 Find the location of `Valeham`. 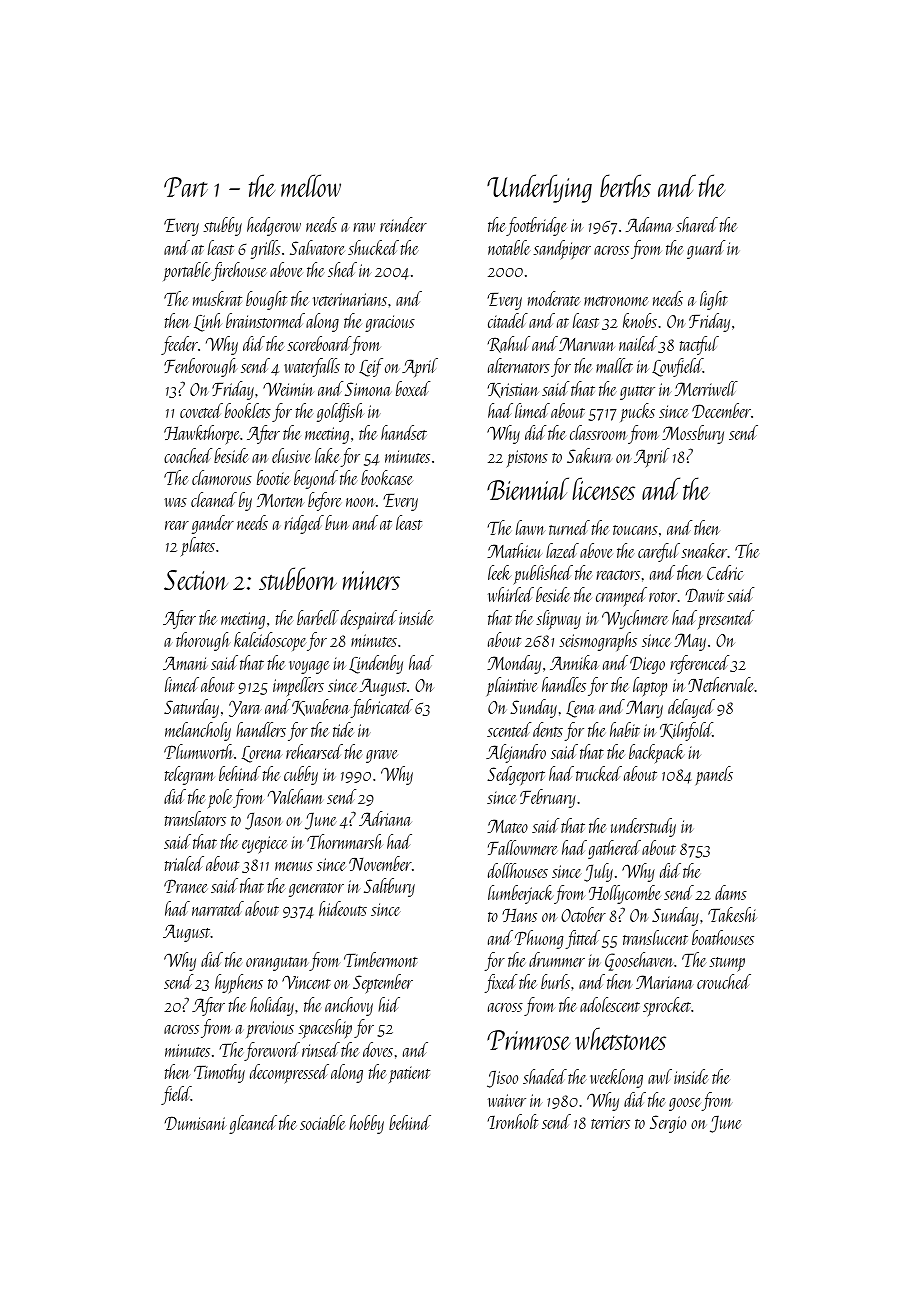

Valeham is located at coordinates (295, 796).
